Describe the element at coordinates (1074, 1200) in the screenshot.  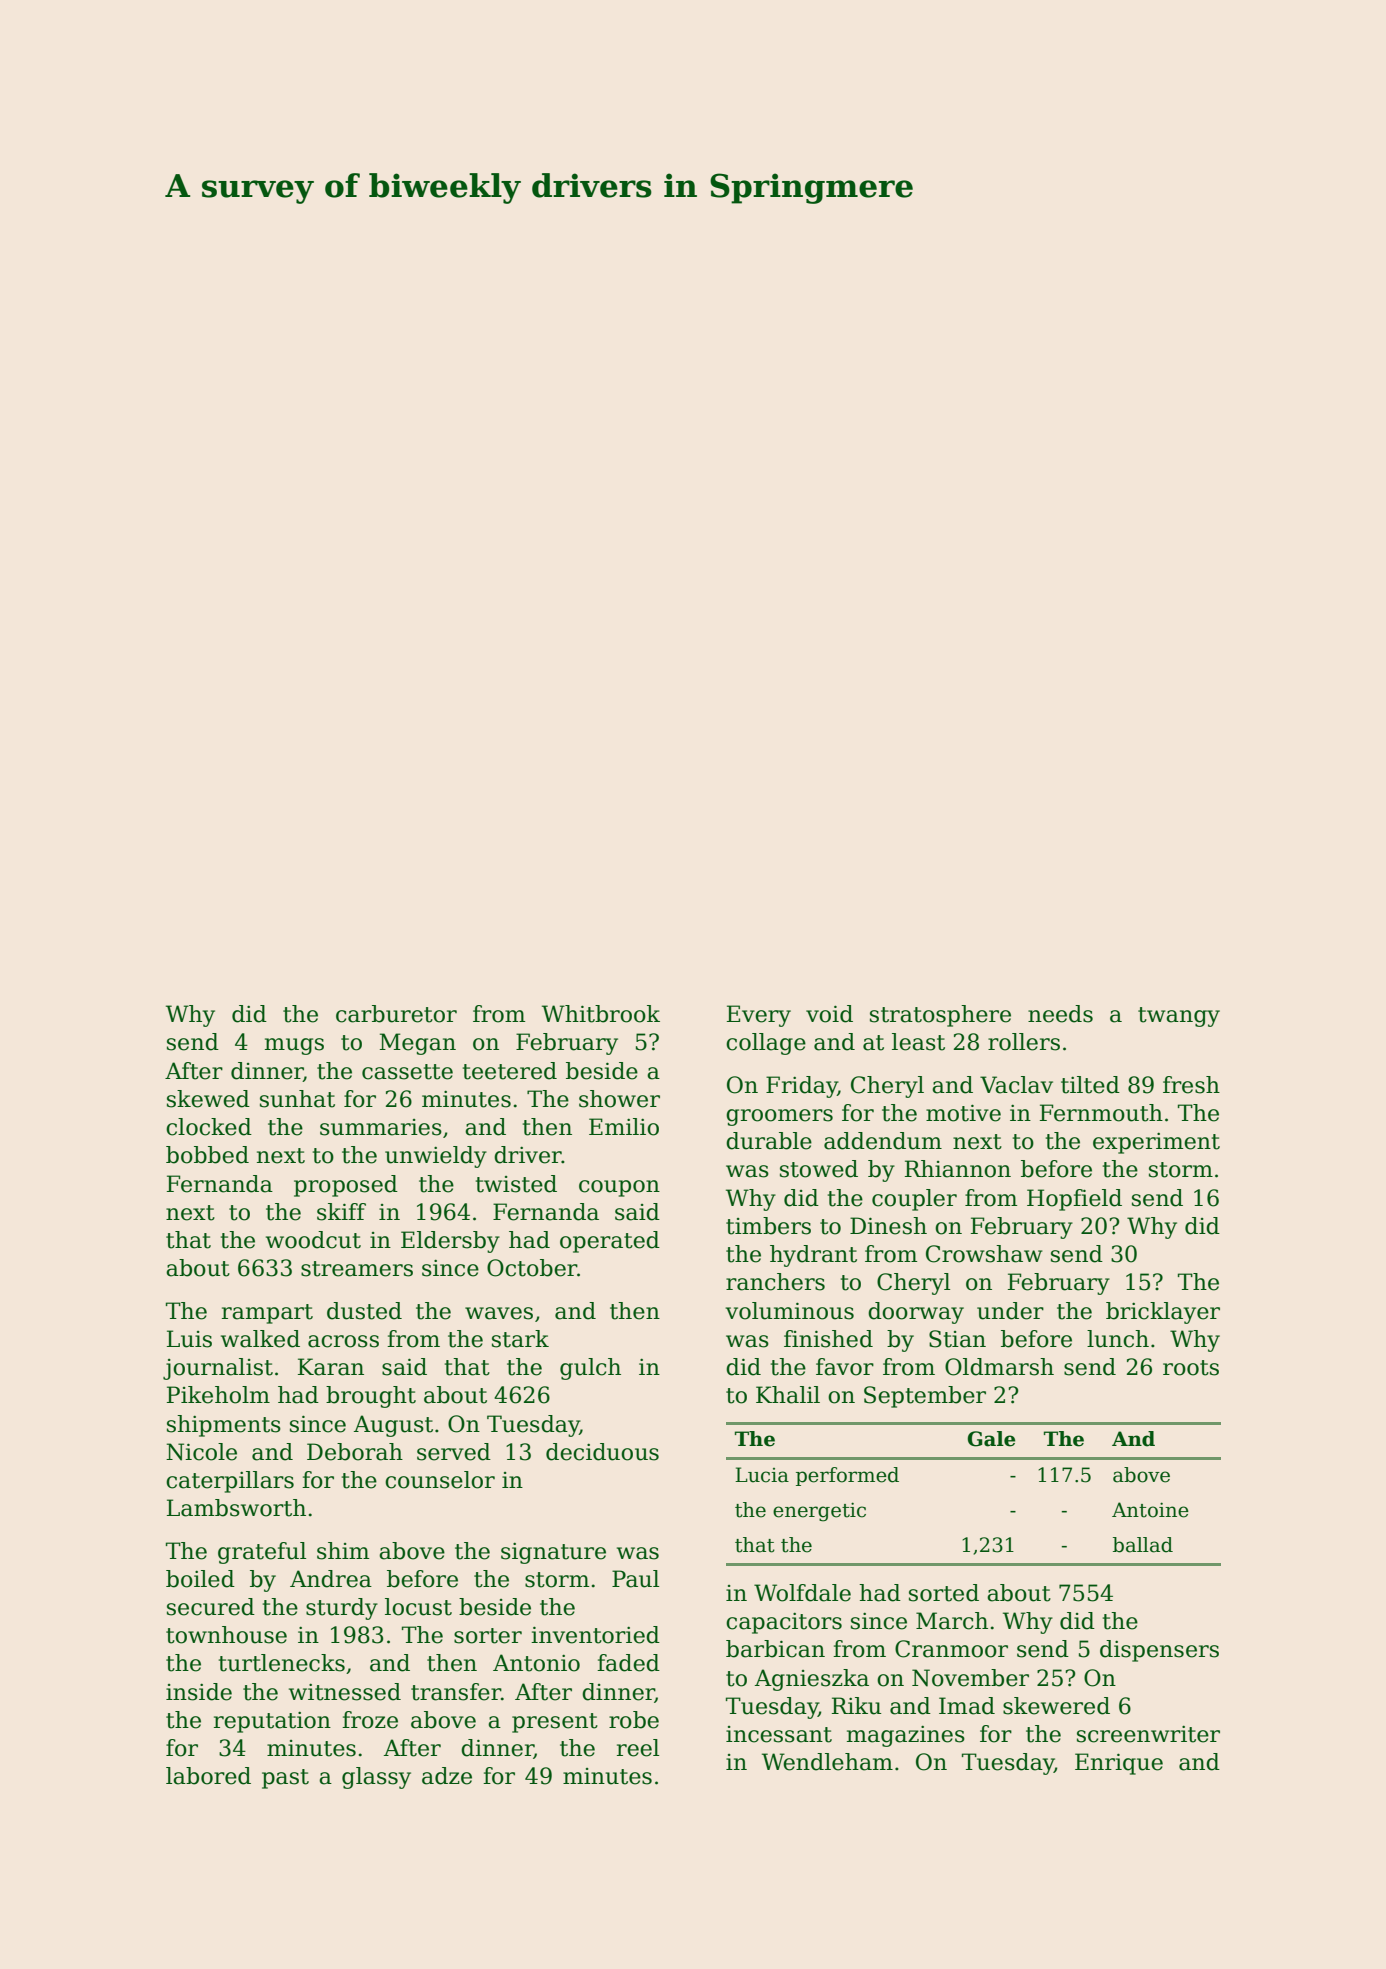
I see `Hopfield` at that location.
